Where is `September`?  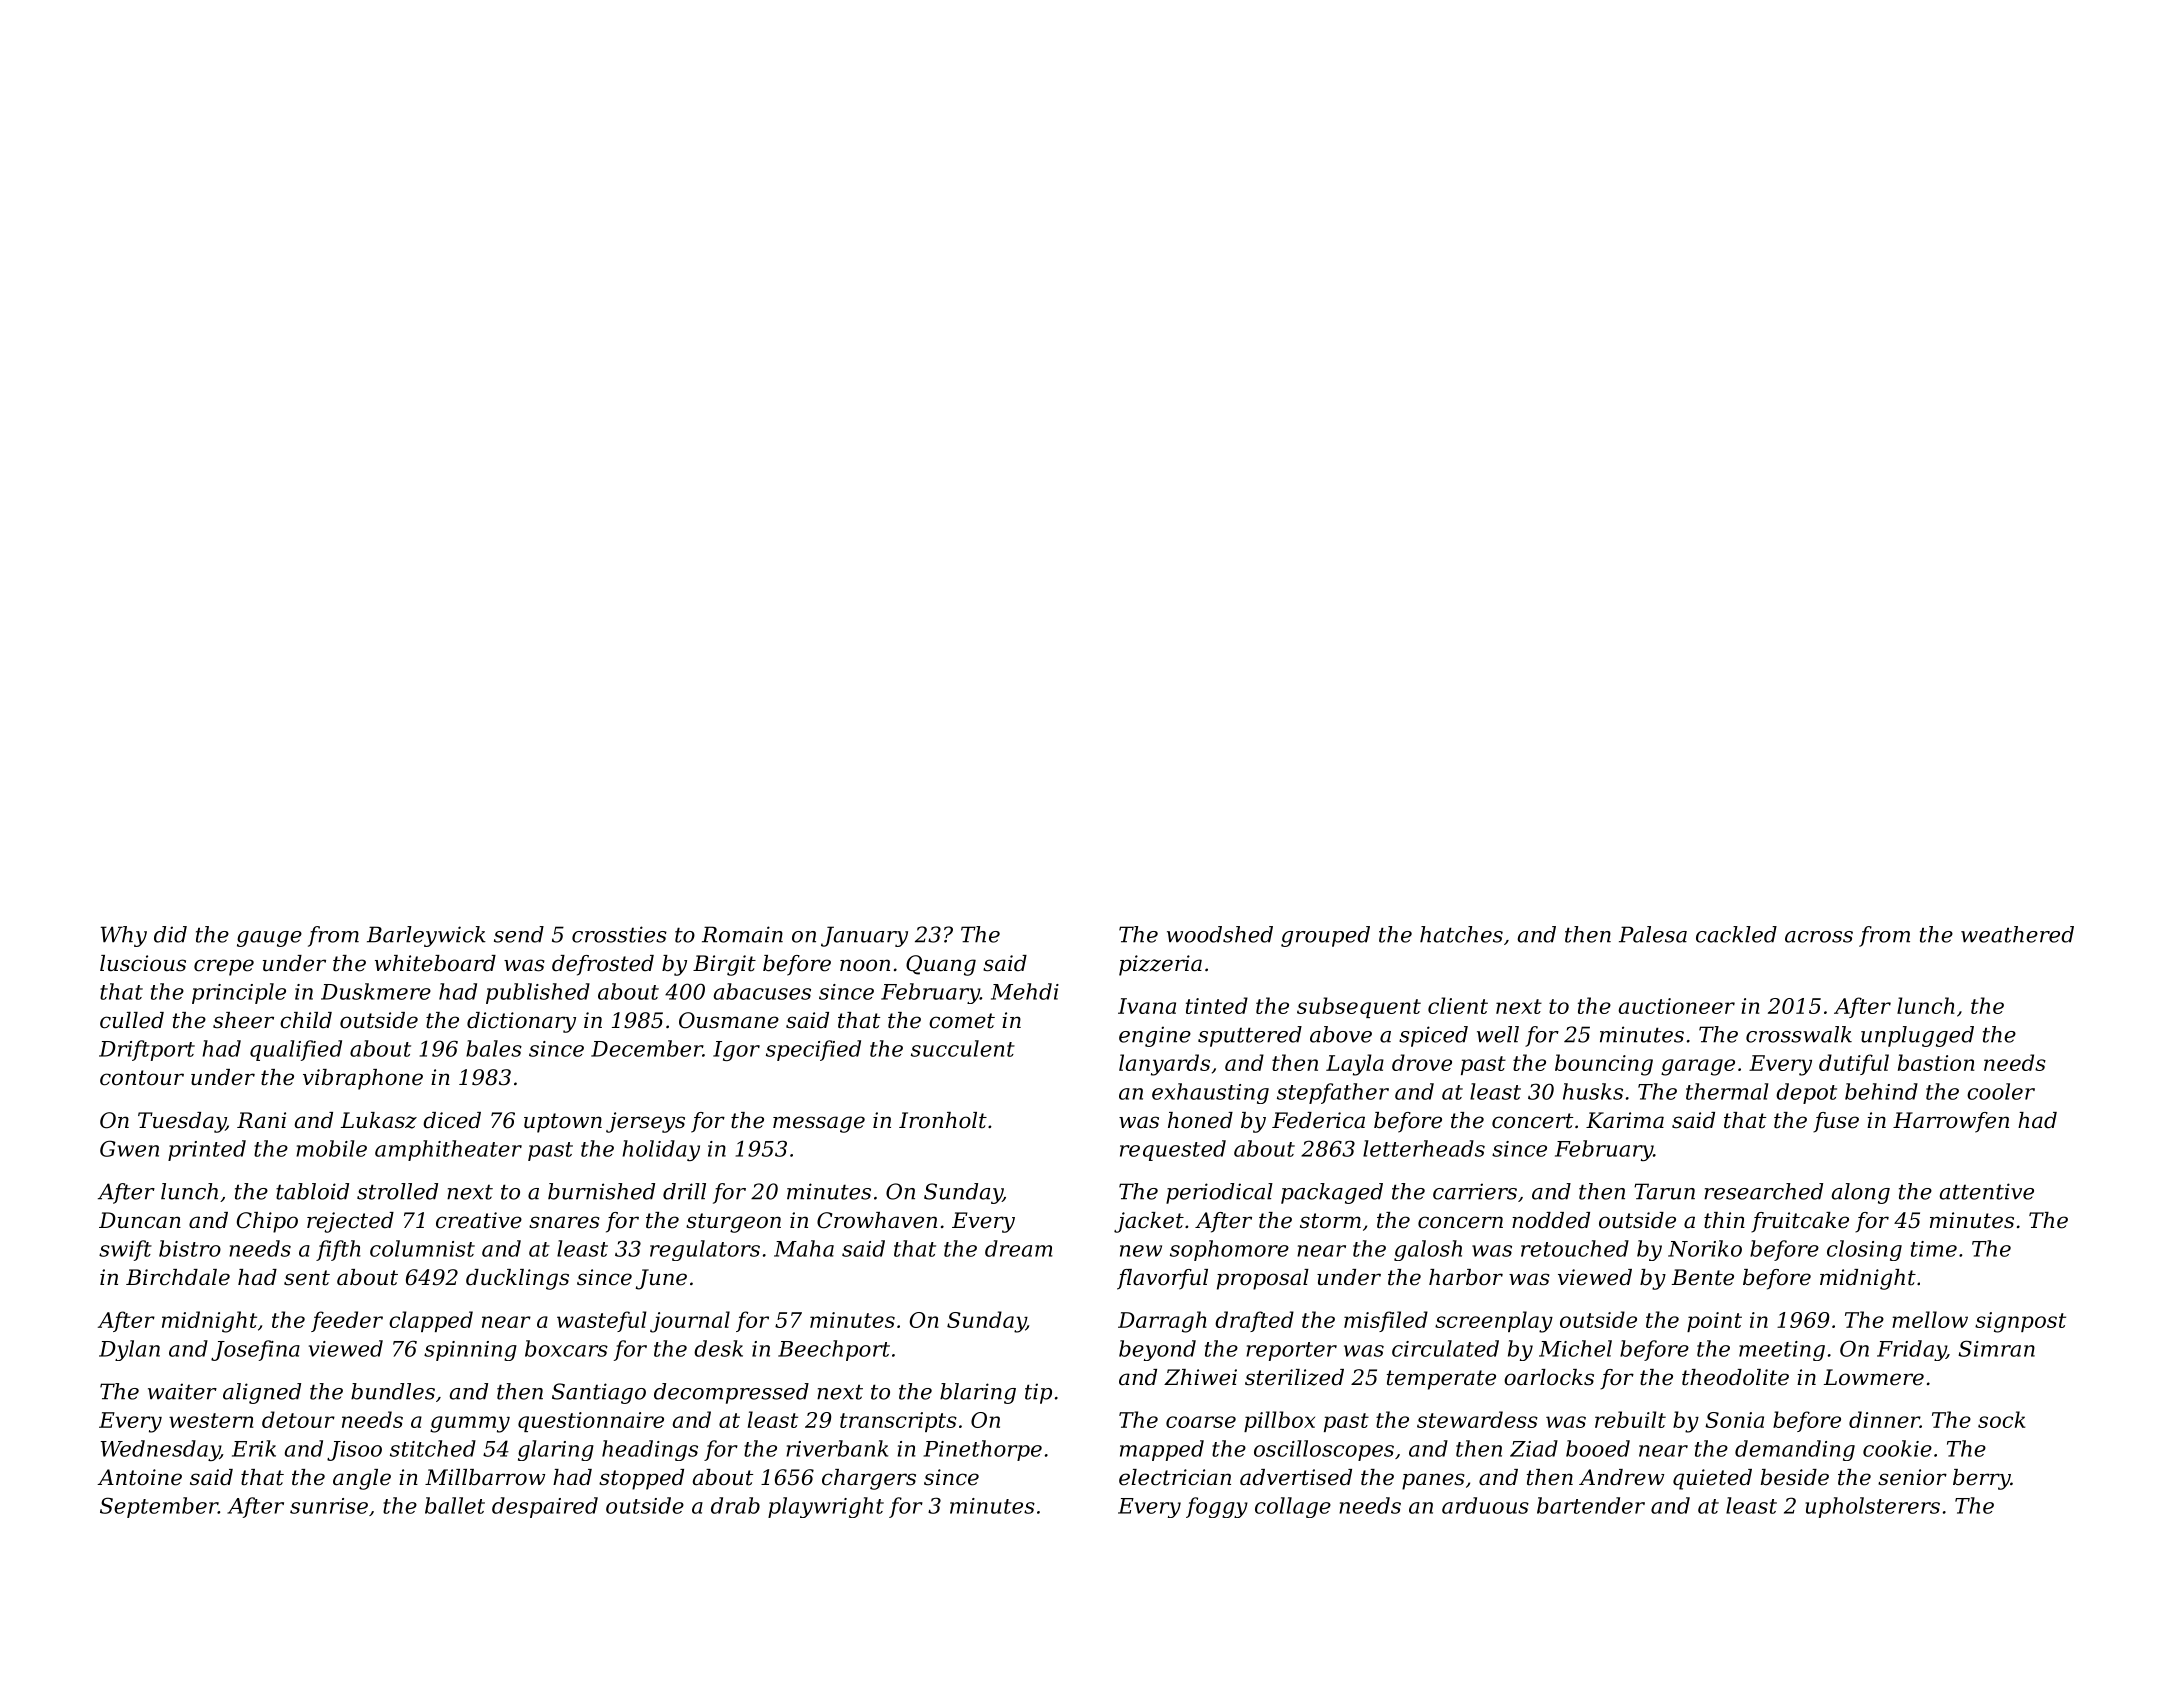 September is located at coordinates (159, 1507).
